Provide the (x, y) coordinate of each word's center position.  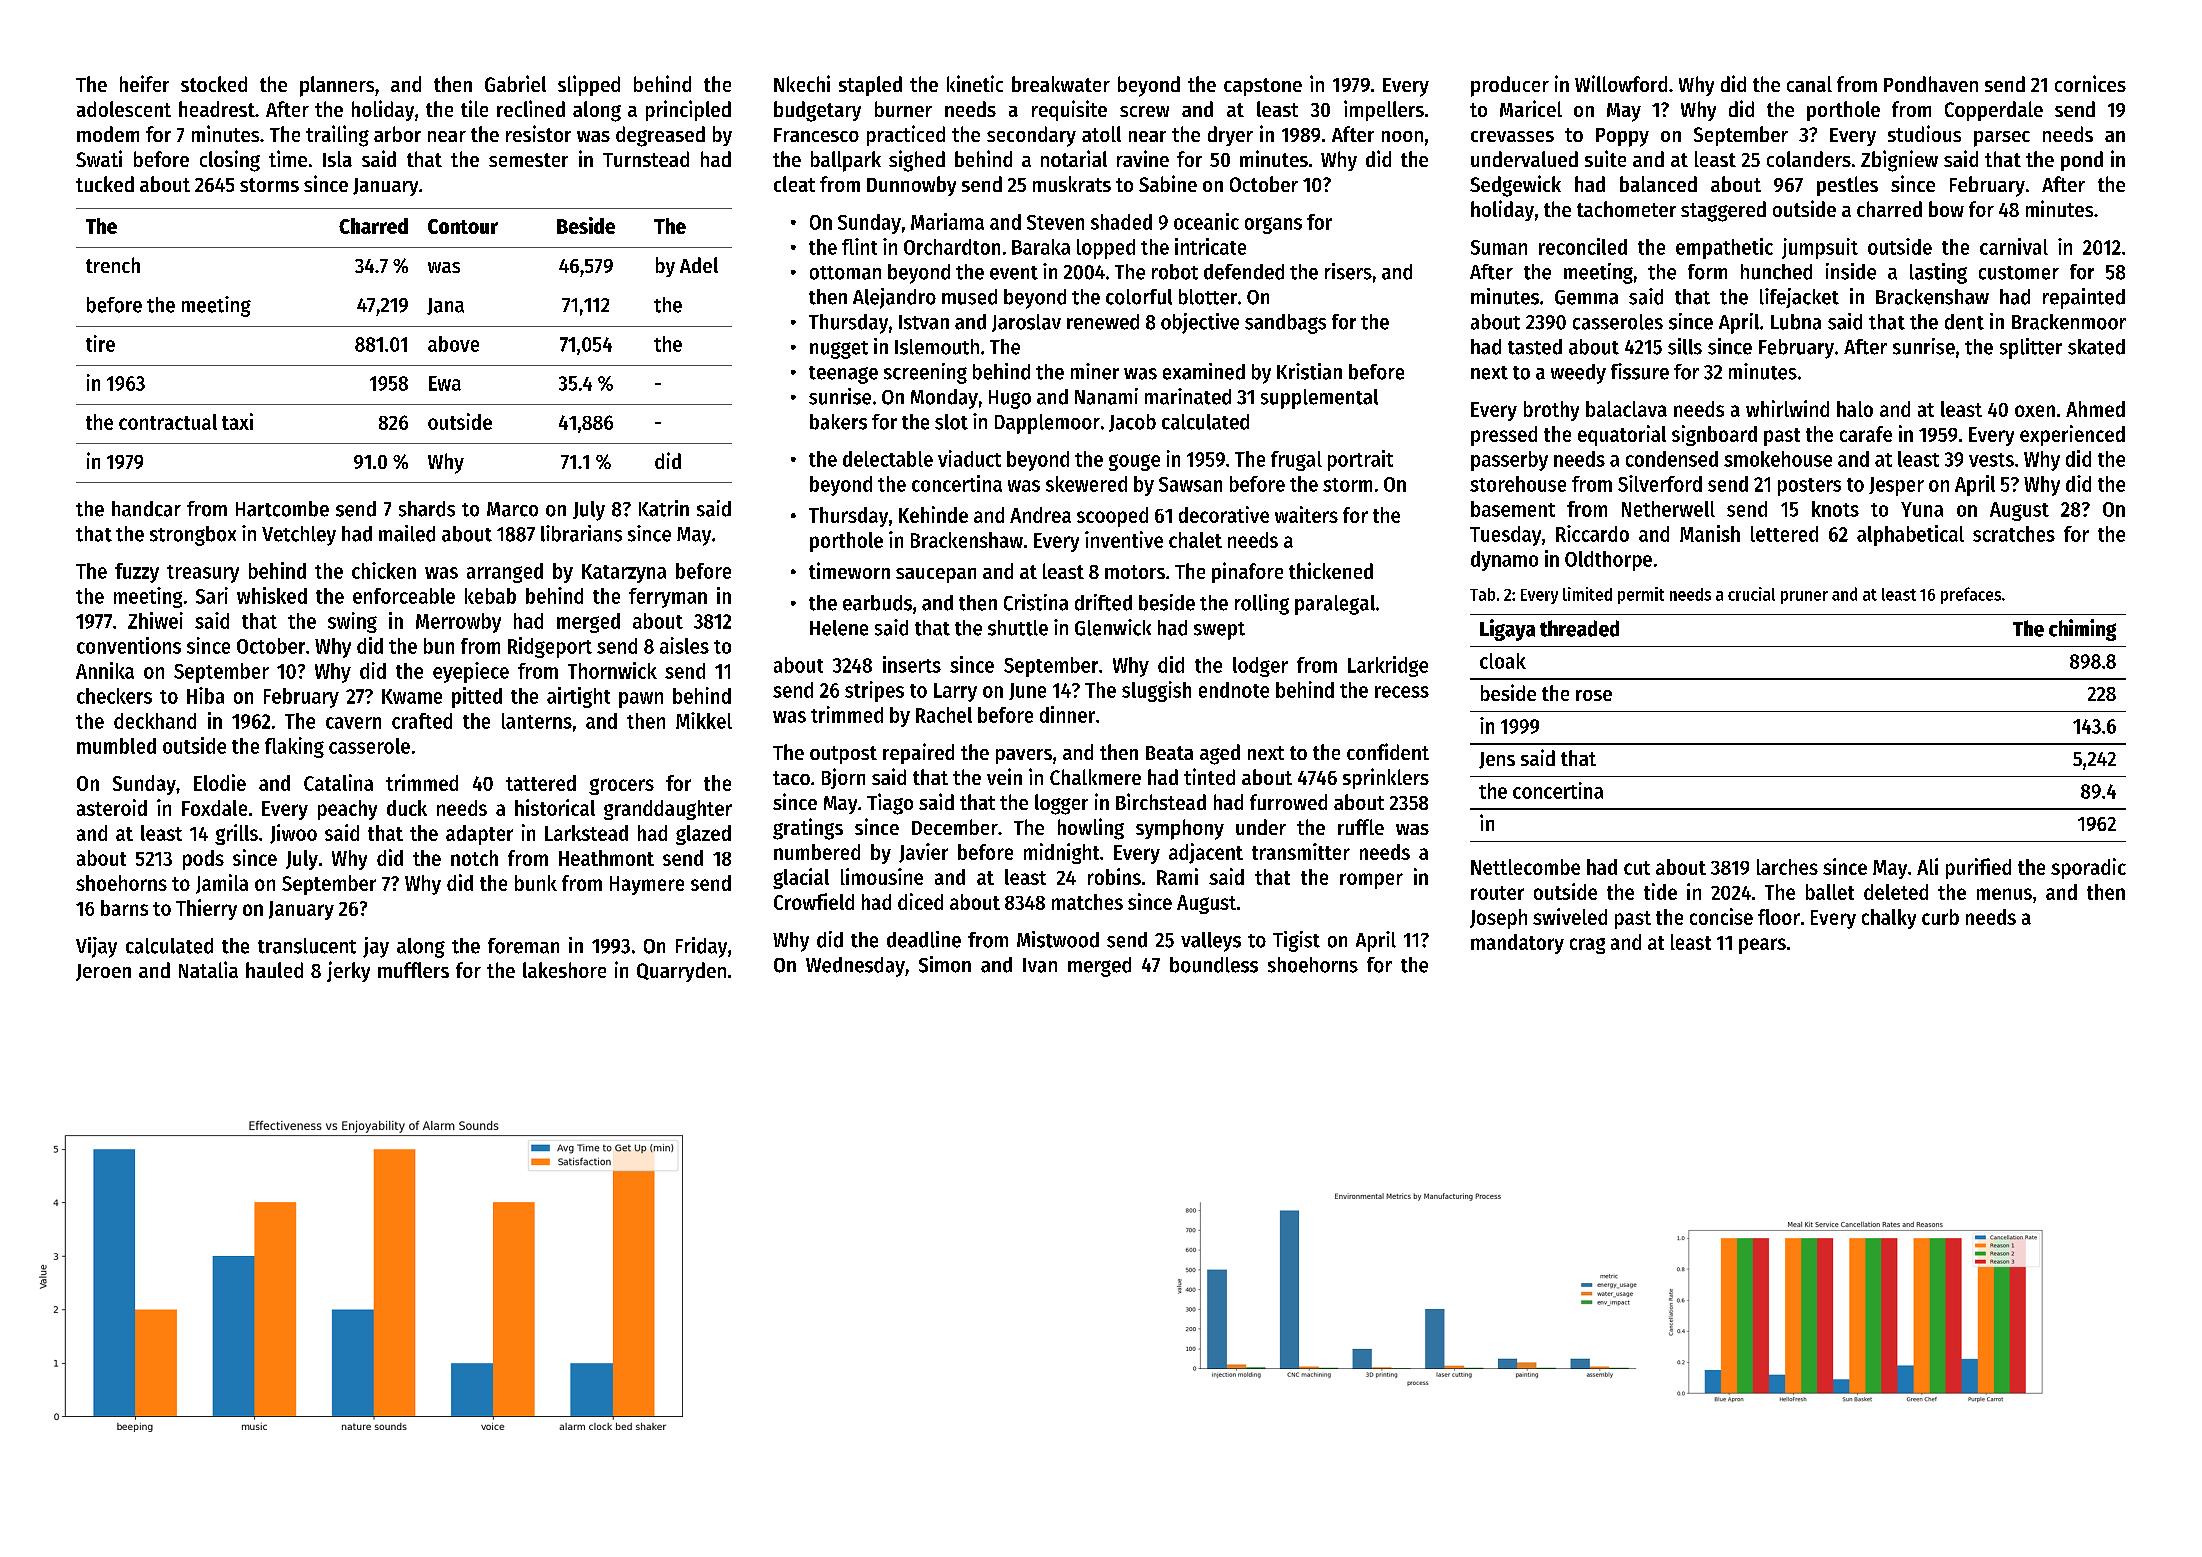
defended (1244, 272)
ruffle (1361, 827)
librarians (581, 533)
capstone (1263, 87)
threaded (1579, 628)
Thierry (206, 909)
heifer (144, 83)
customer (2019, 273)
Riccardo (1592, 533)
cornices (2090, 83)
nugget (839, 350)
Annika (105, 670)
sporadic (2088, 868)
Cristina (1036, 602)
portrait (1360, 460)
